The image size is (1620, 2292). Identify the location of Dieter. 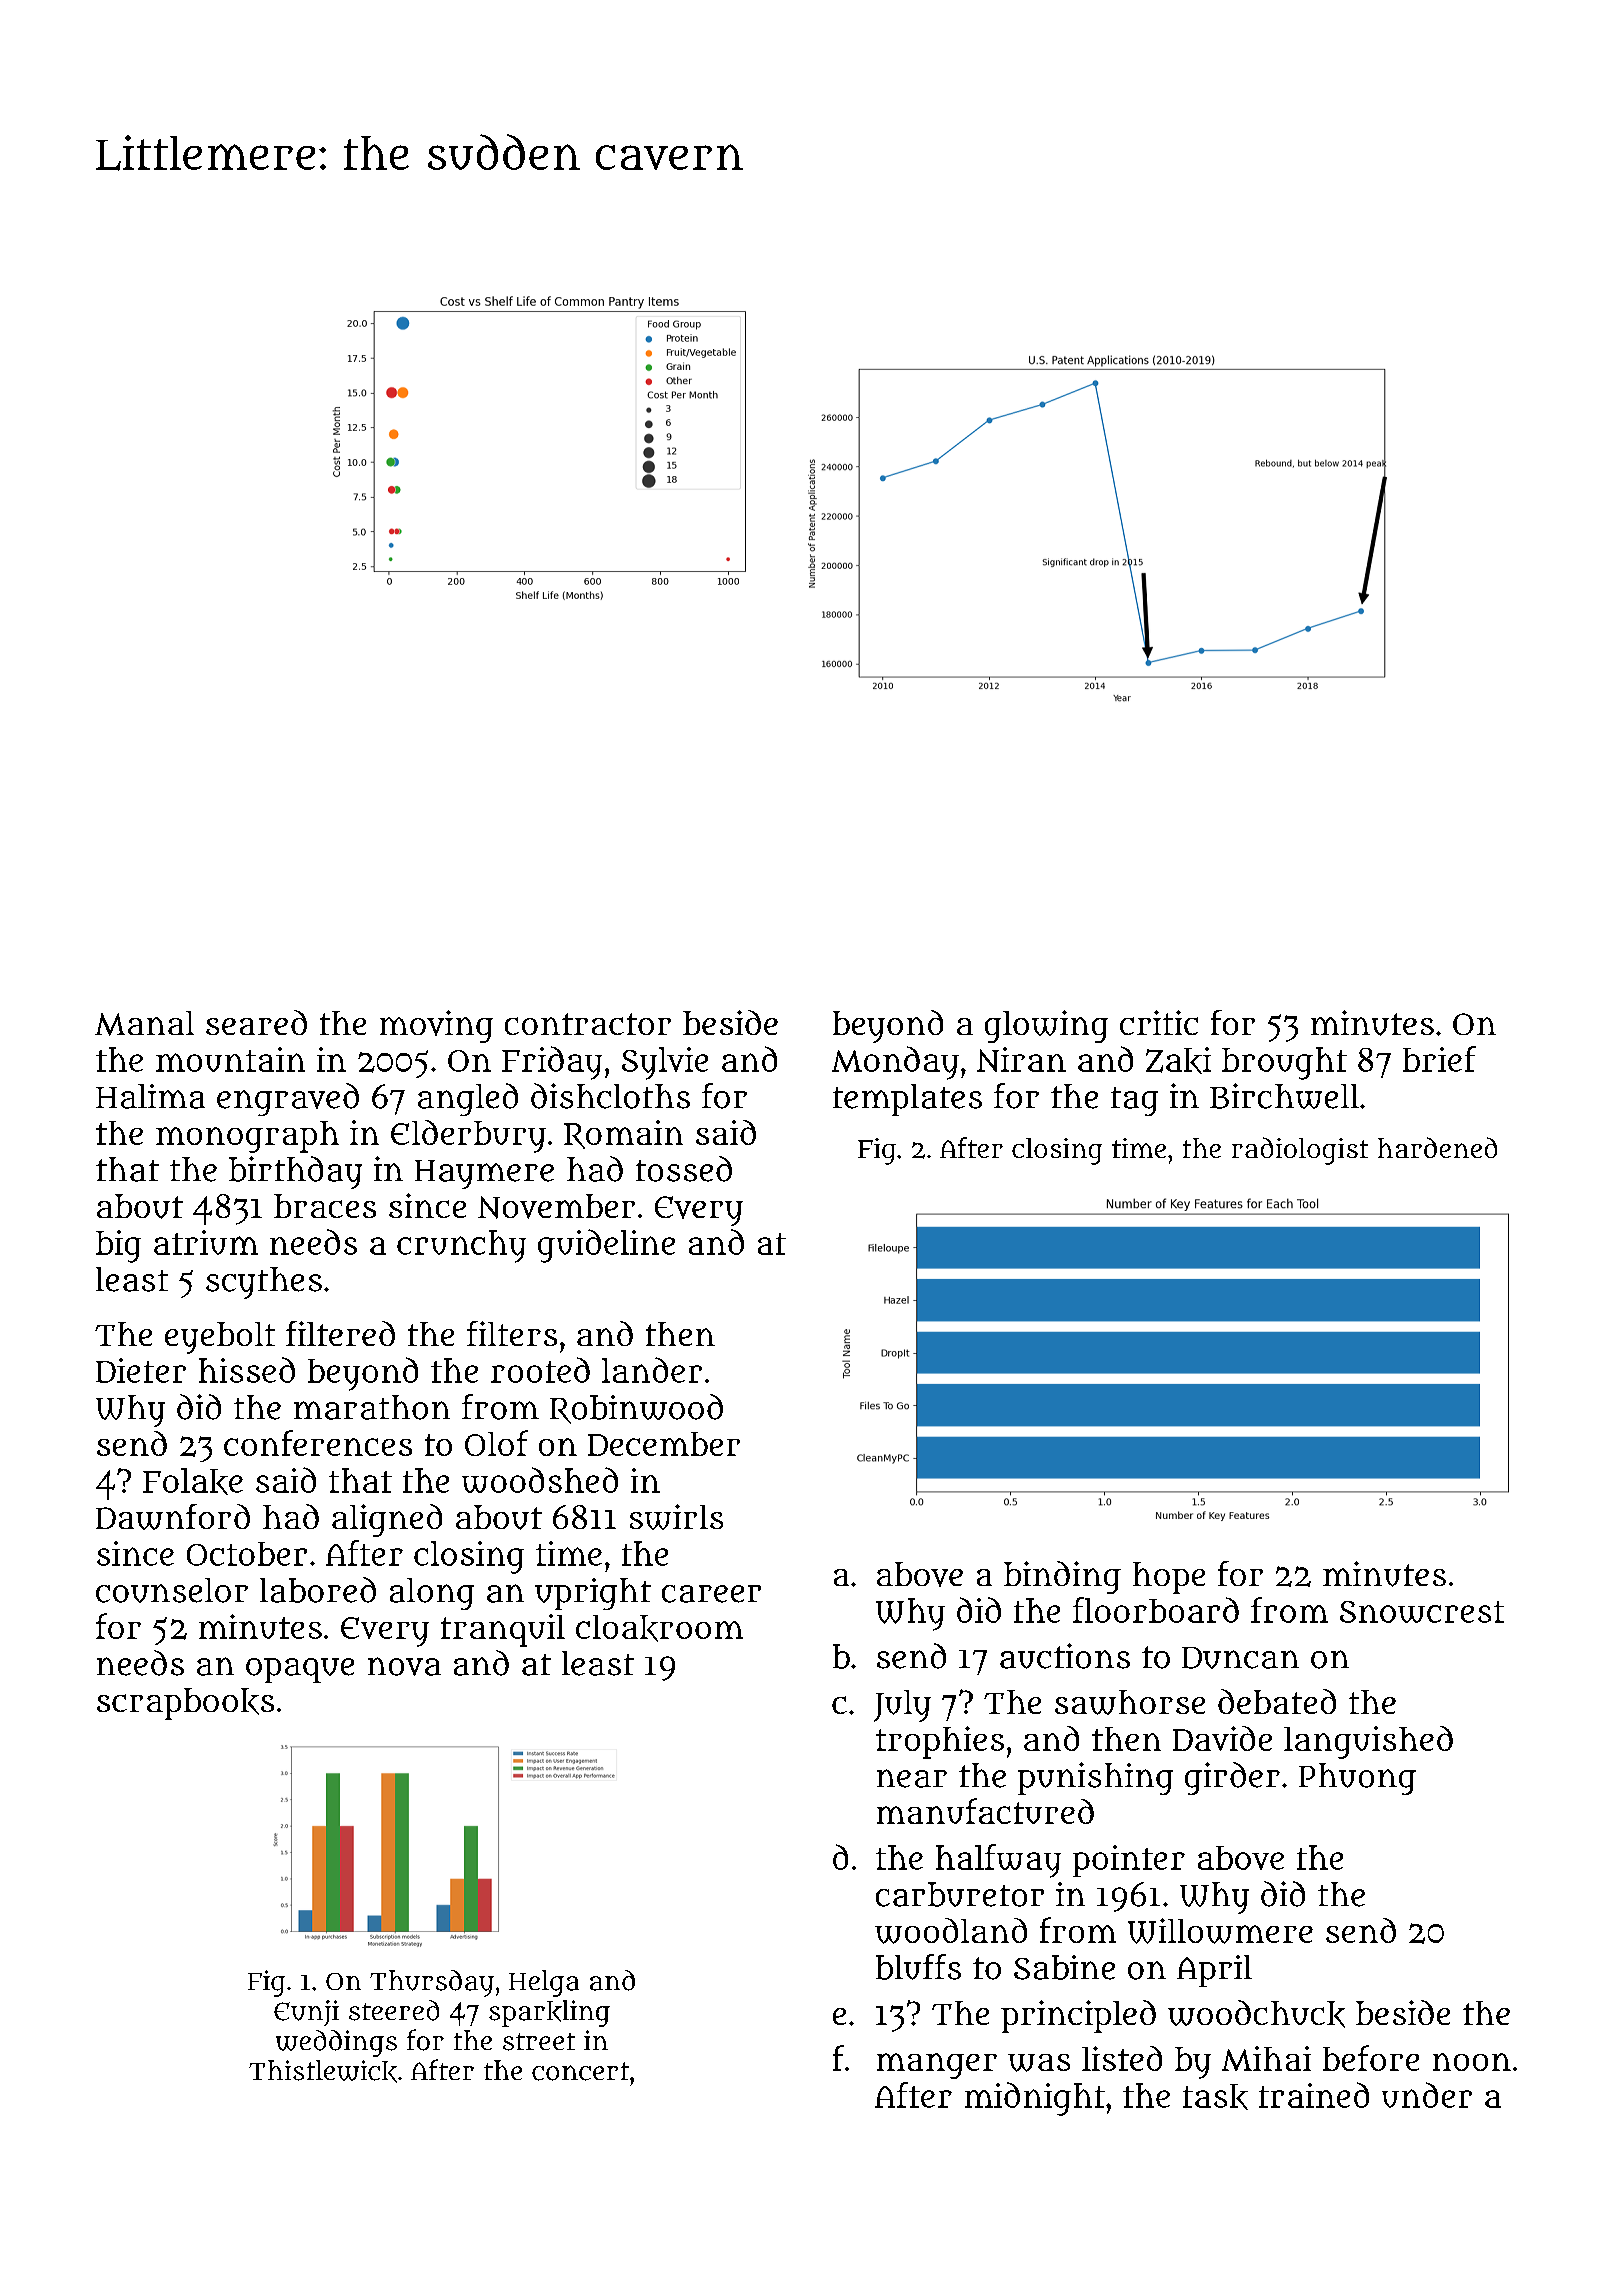
(141, 1370).
